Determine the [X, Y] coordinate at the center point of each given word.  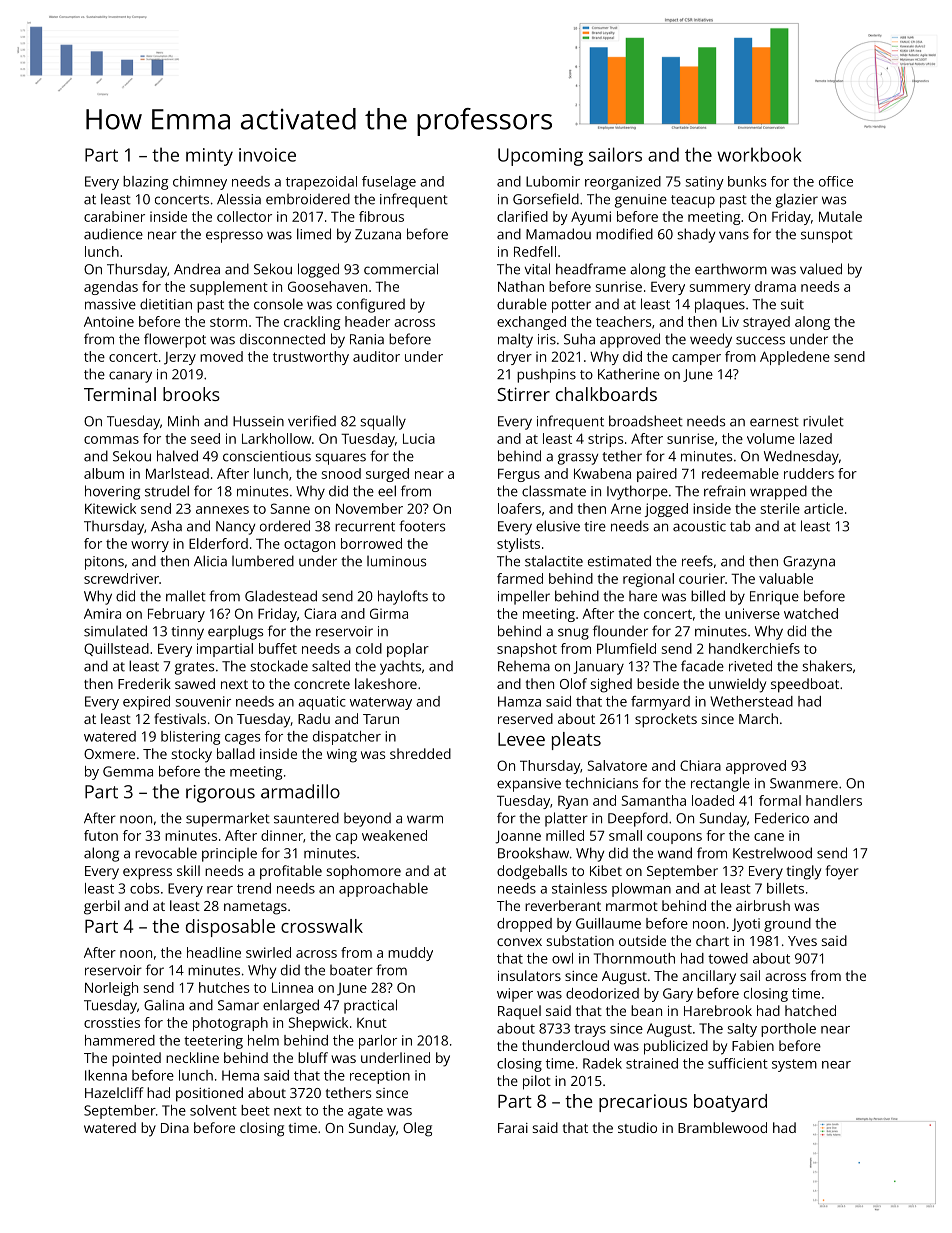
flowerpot [175, 340]
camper [696, 359]
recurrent [365, 527]
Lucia [419, 438]
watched [811, 613]
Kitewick [110, 508]
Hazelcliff [114, 1092]
